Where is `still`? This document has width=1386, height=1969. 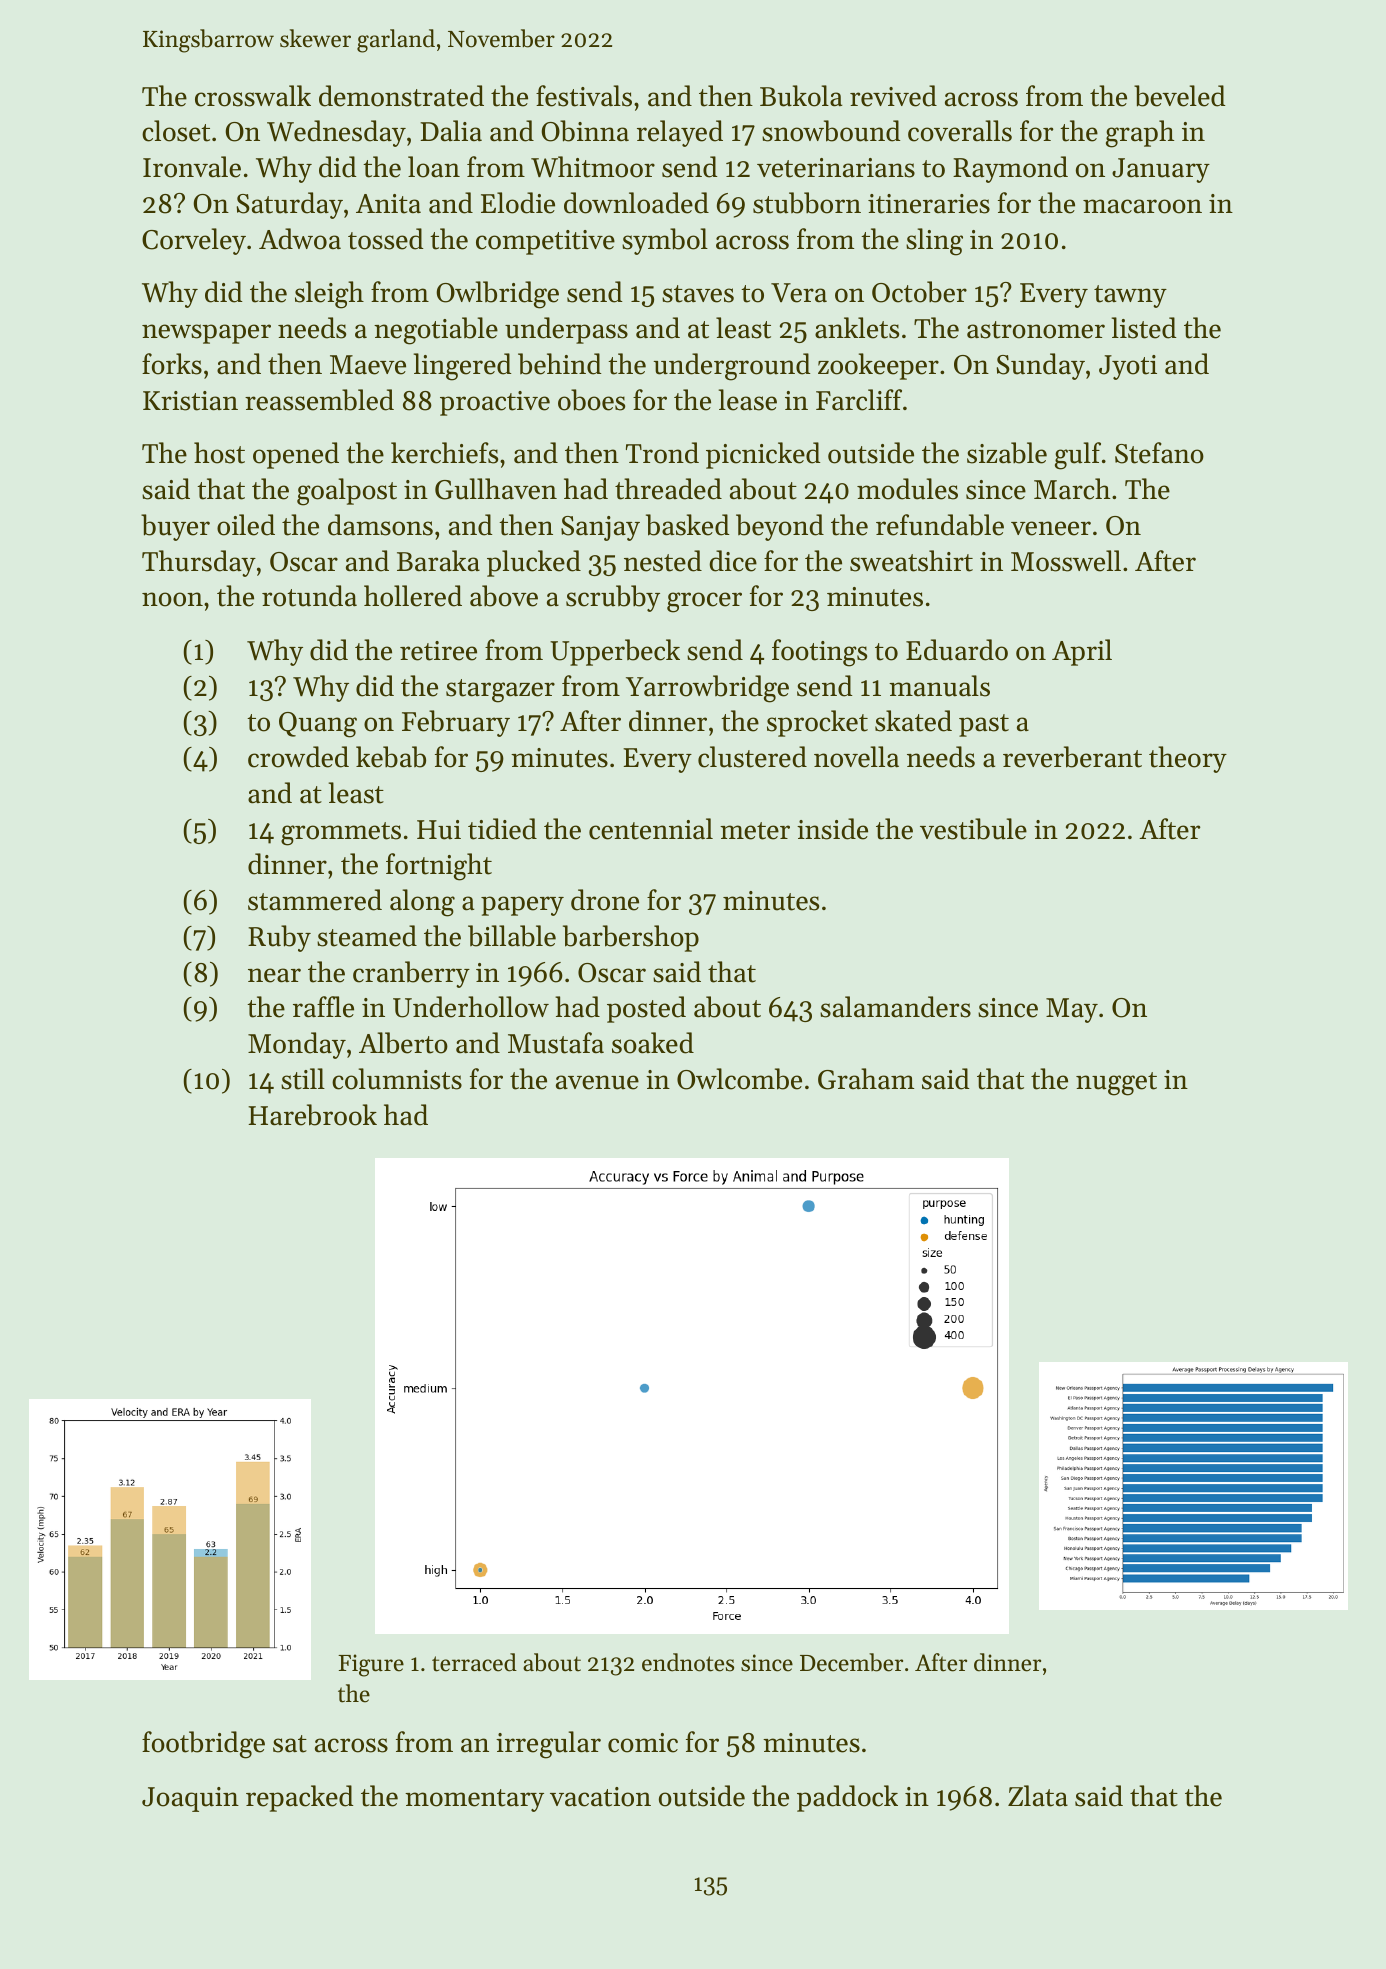
still is located at coordinates (303, 1079).
